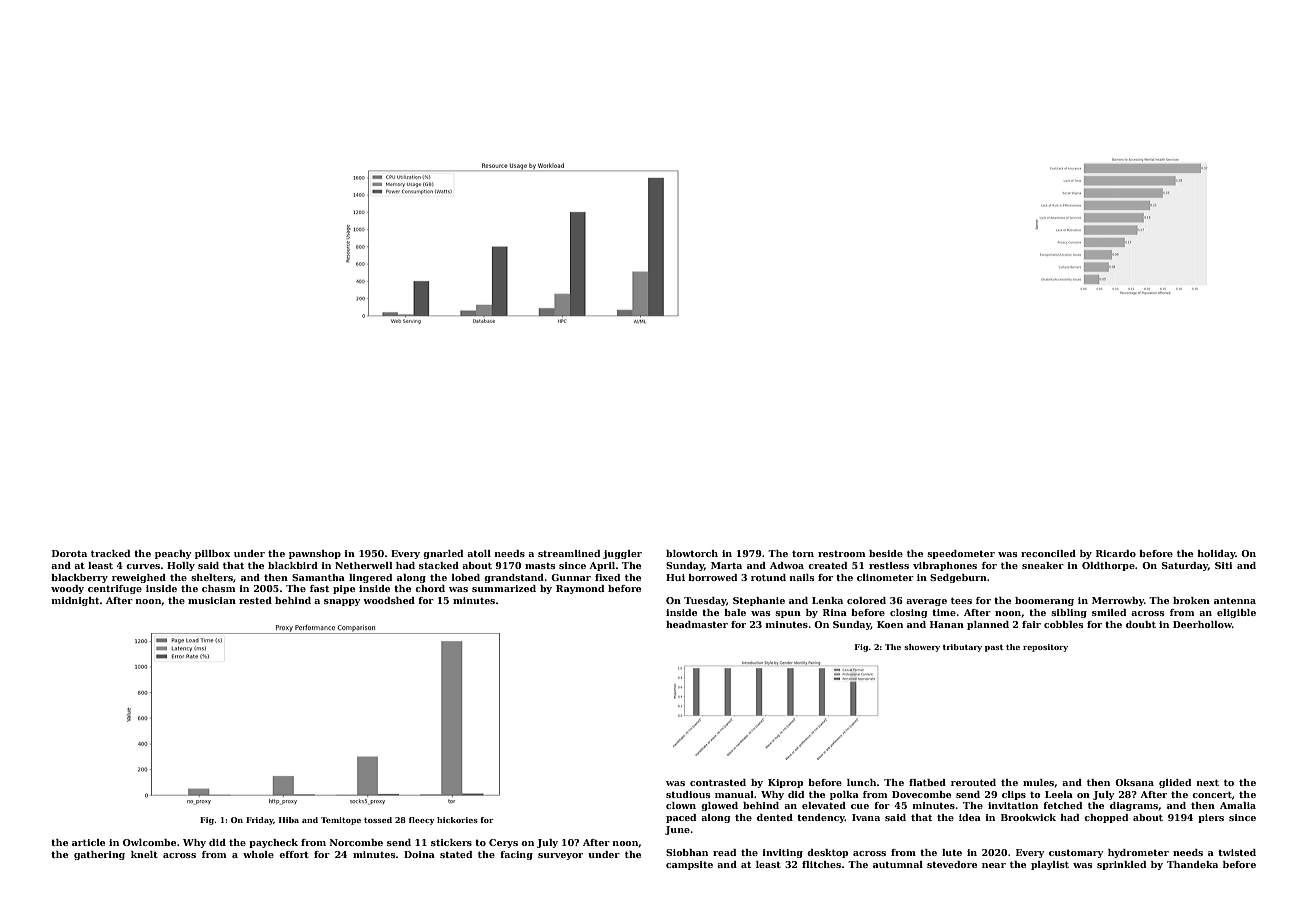 This screenshot has width=1308, height=924. I want to click on Hiba, so click(289, 820).
